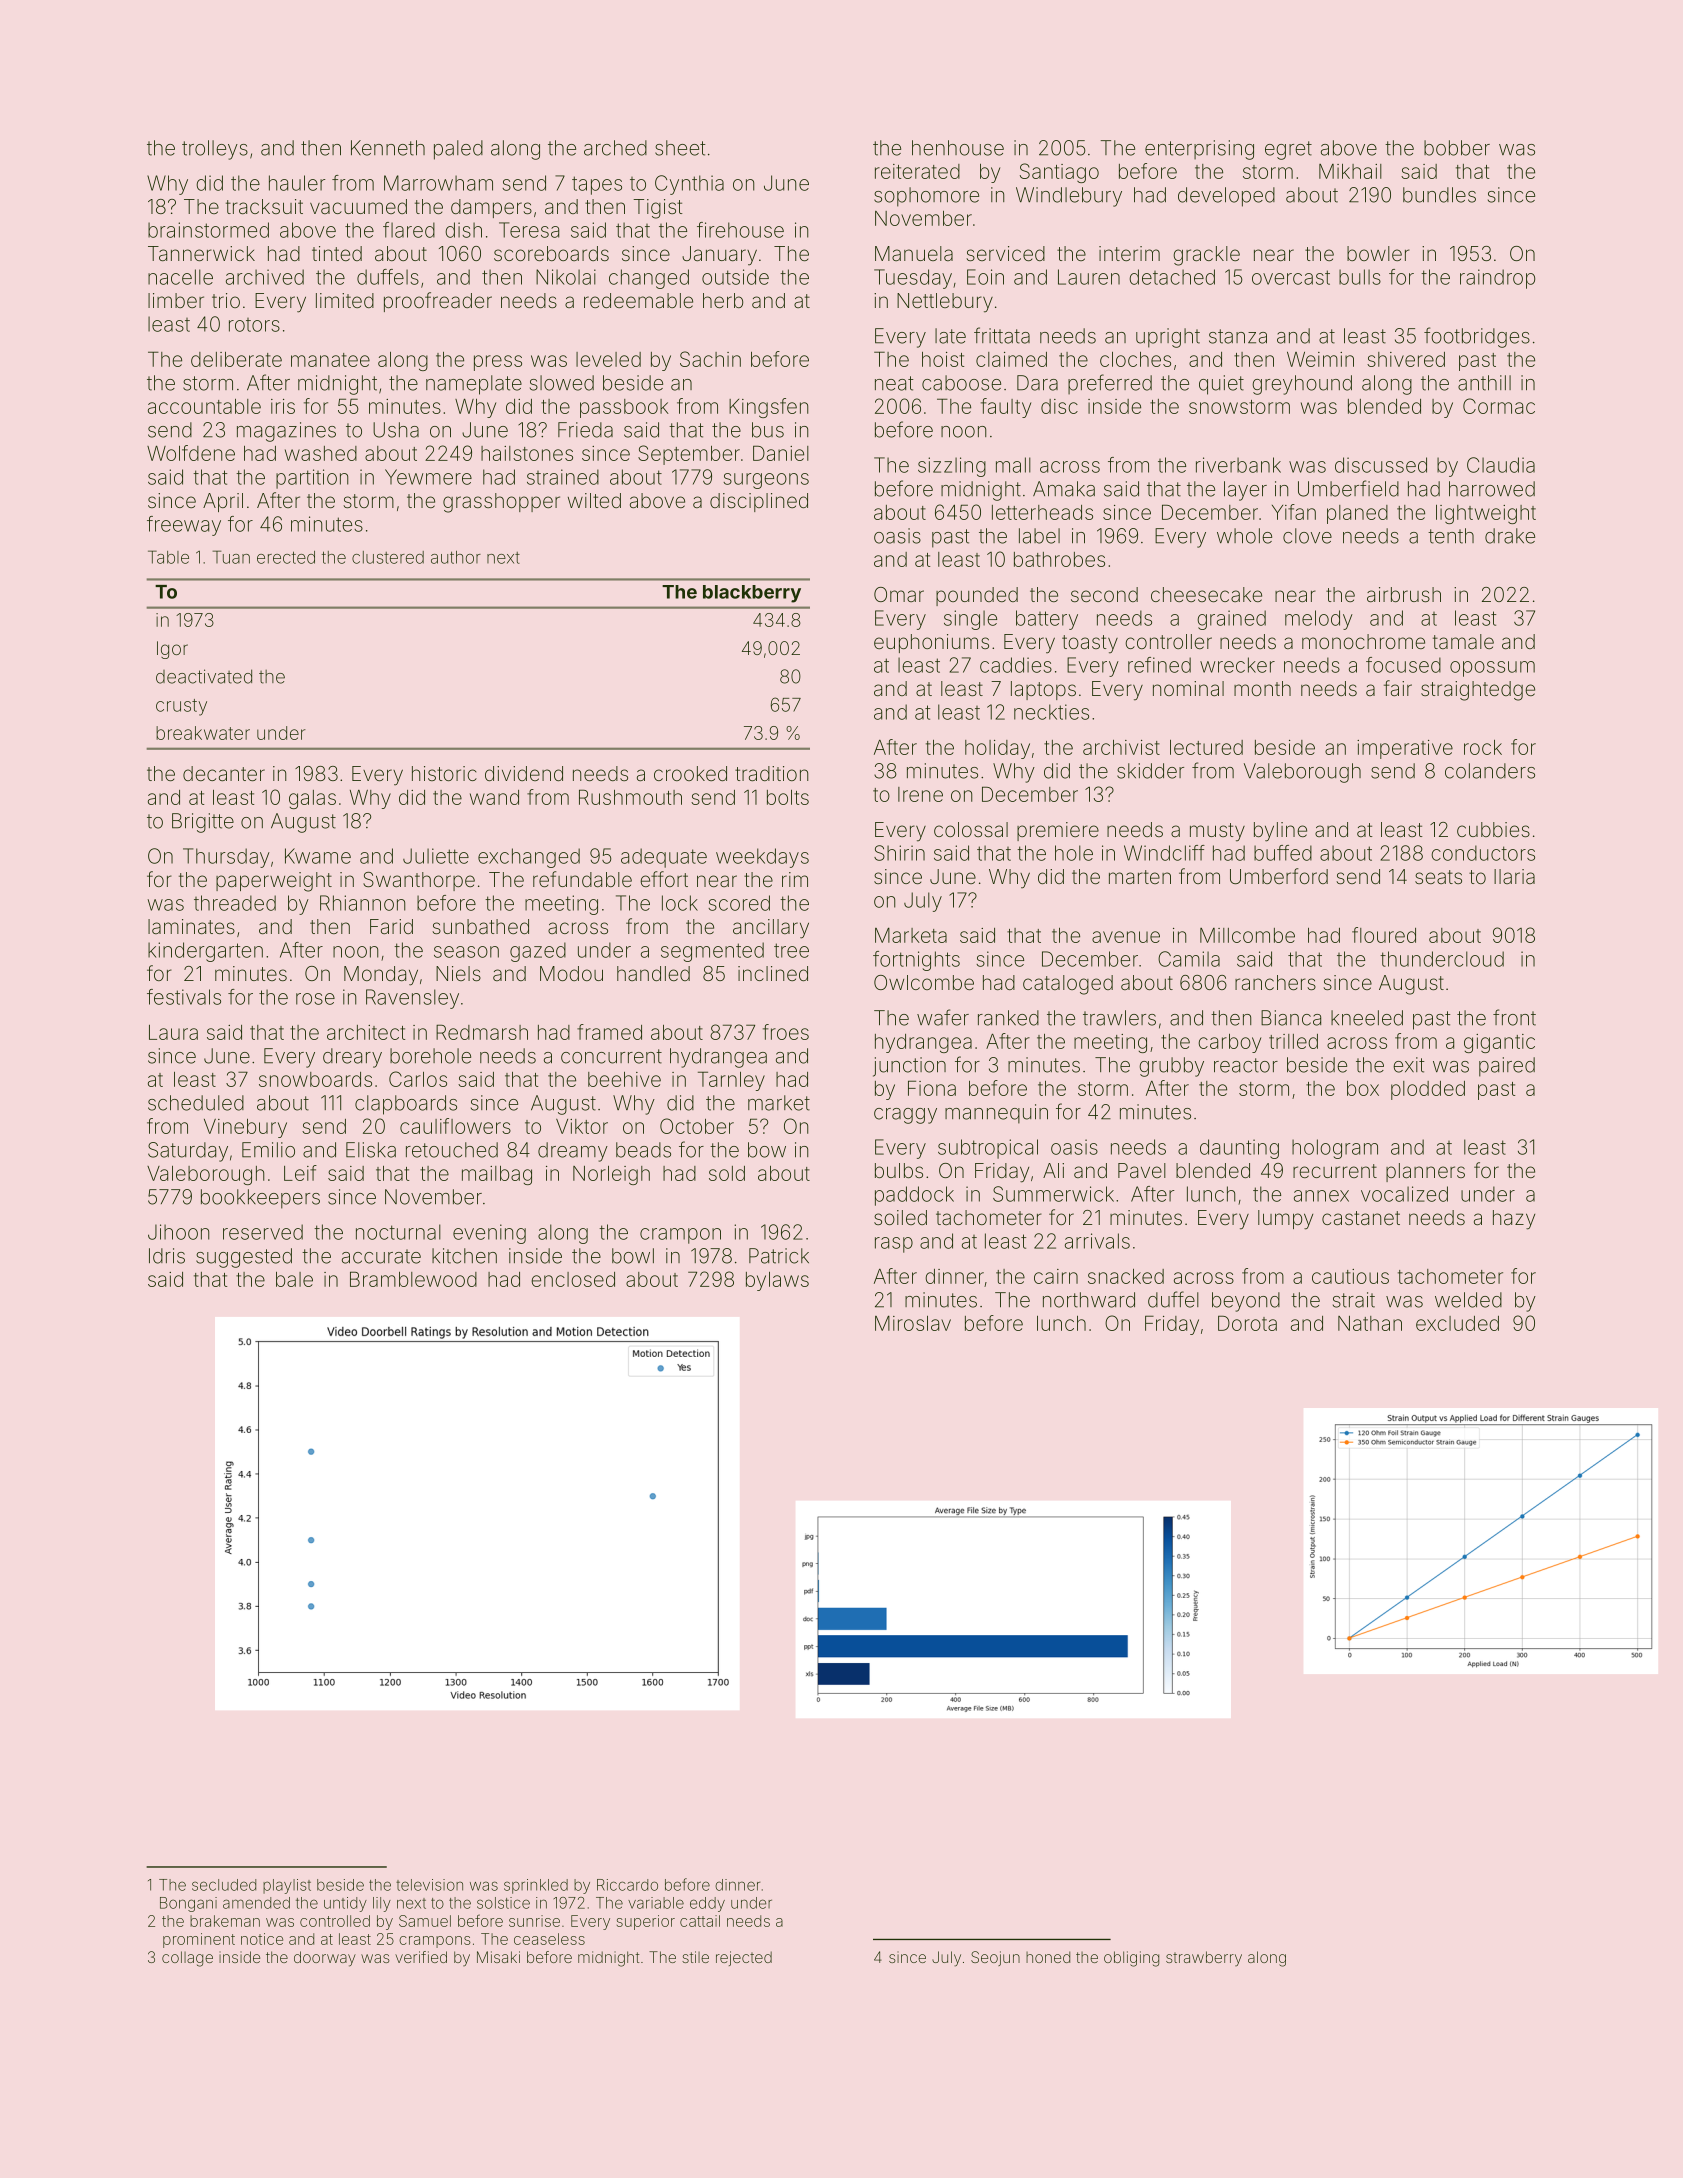  I want to click on galas, so click(312, 799).
